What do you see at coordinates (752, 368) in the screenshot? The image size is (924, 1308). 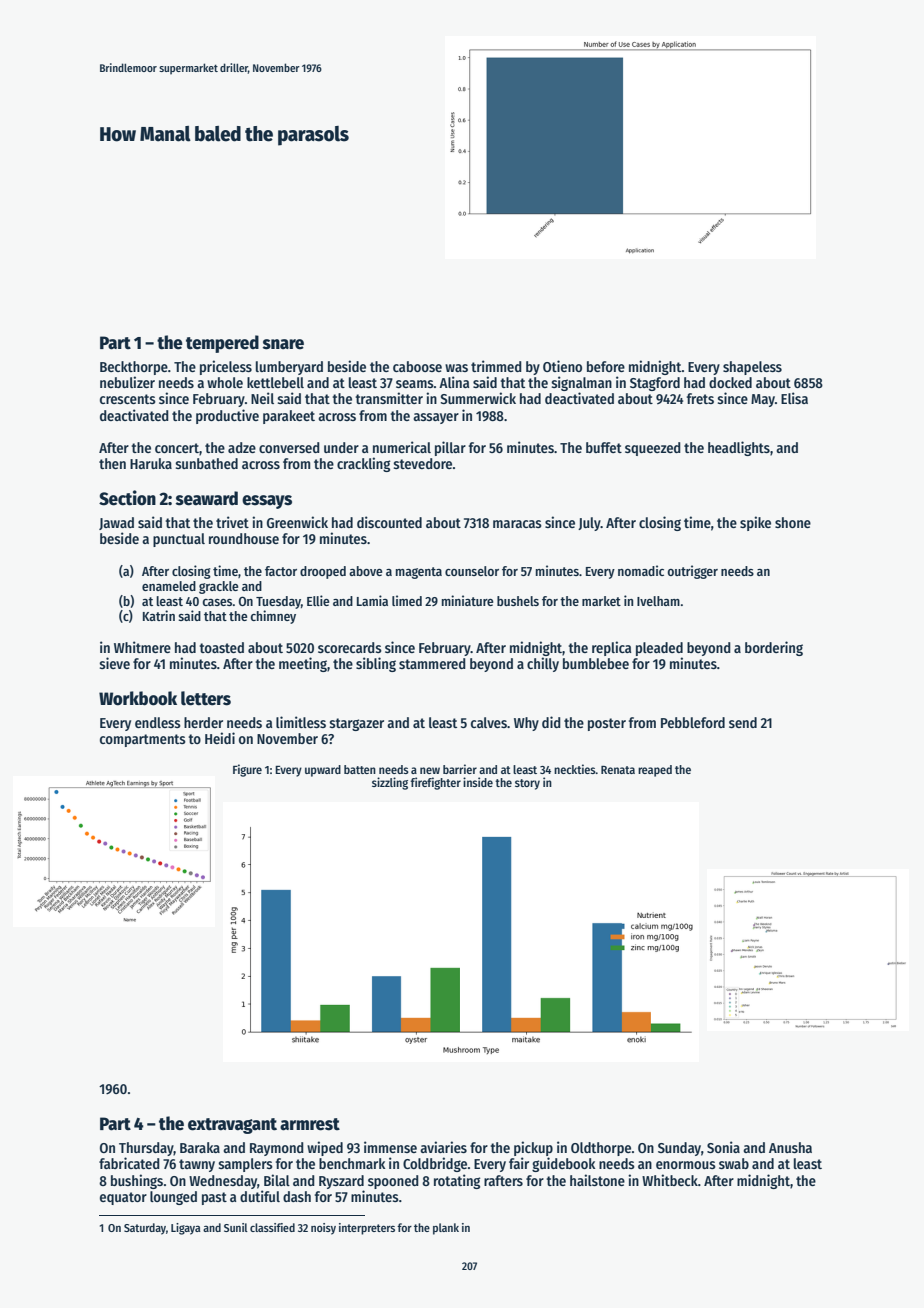 I see `shapeless` at bounding box center [752, 368].
